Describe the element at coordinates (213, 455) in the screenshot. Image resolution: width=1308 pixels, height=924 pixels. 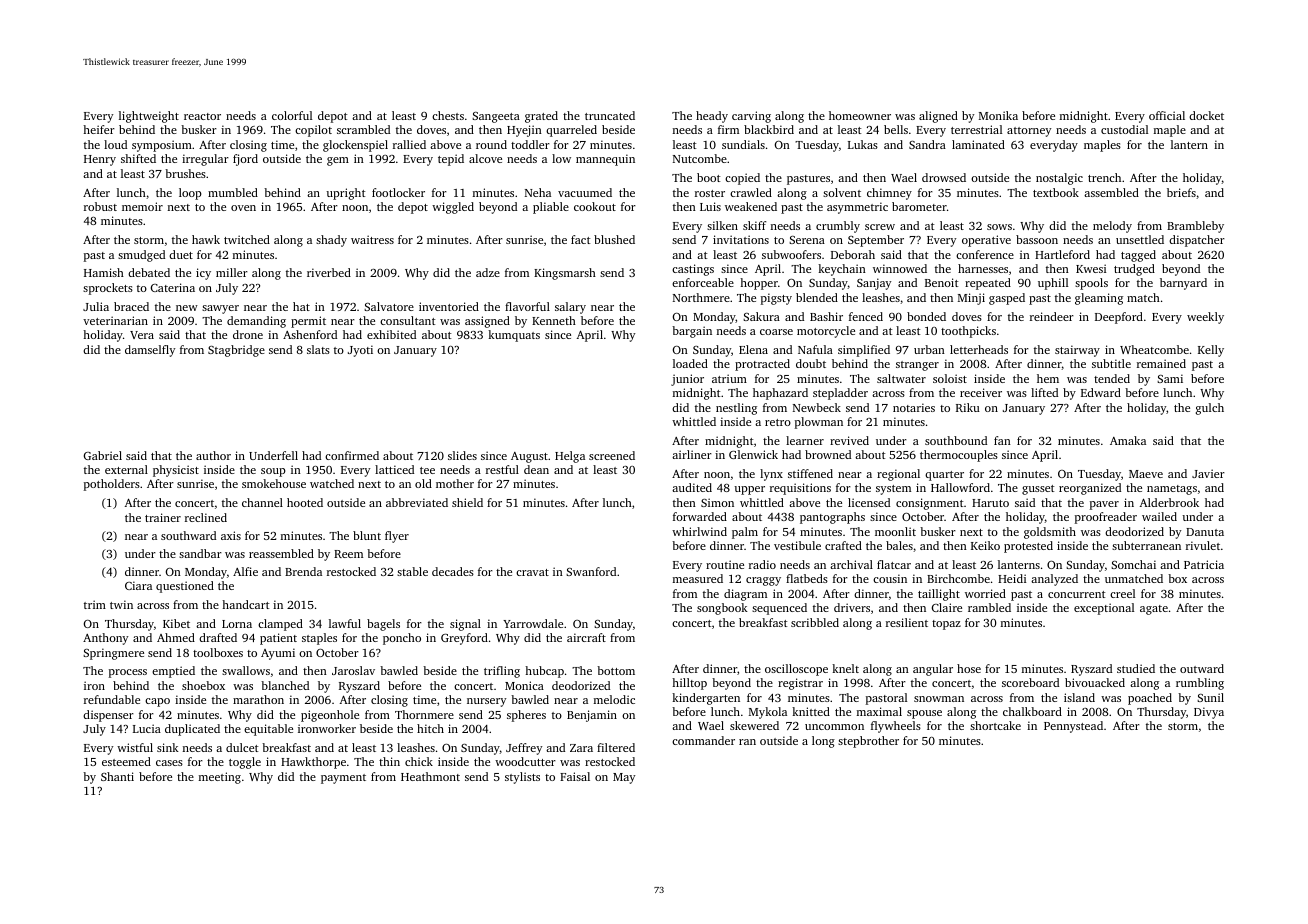
I see `author` at that location.
